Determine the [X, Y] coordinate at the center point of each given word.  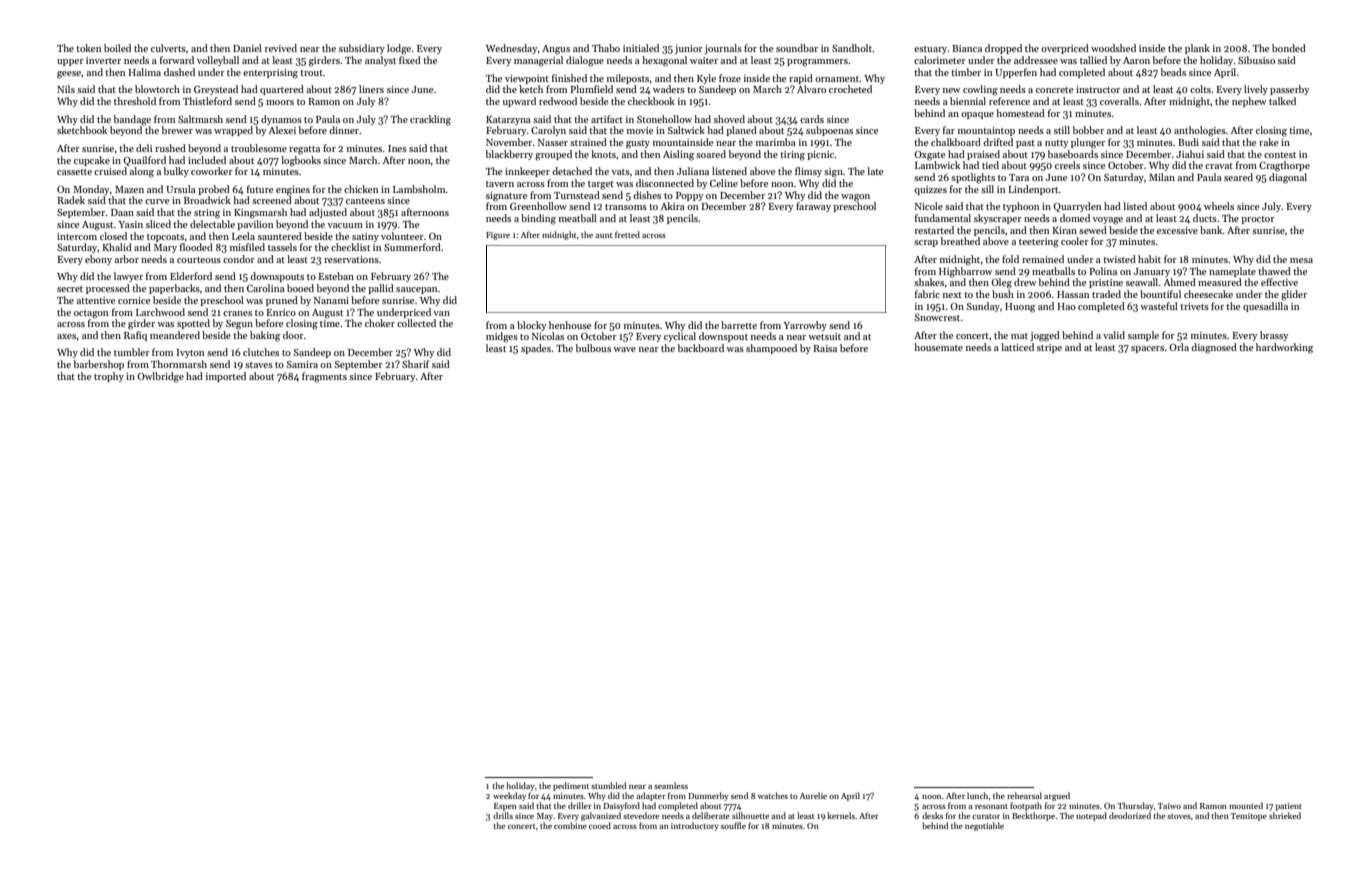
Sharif [415, 364]
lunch [978, 795]
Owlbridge [160, 377]
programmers [817, 63]
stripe [1049, 348]
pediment [571, 786]
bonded [1289, 48]
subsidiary [362, 49]
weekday [509, 796]
